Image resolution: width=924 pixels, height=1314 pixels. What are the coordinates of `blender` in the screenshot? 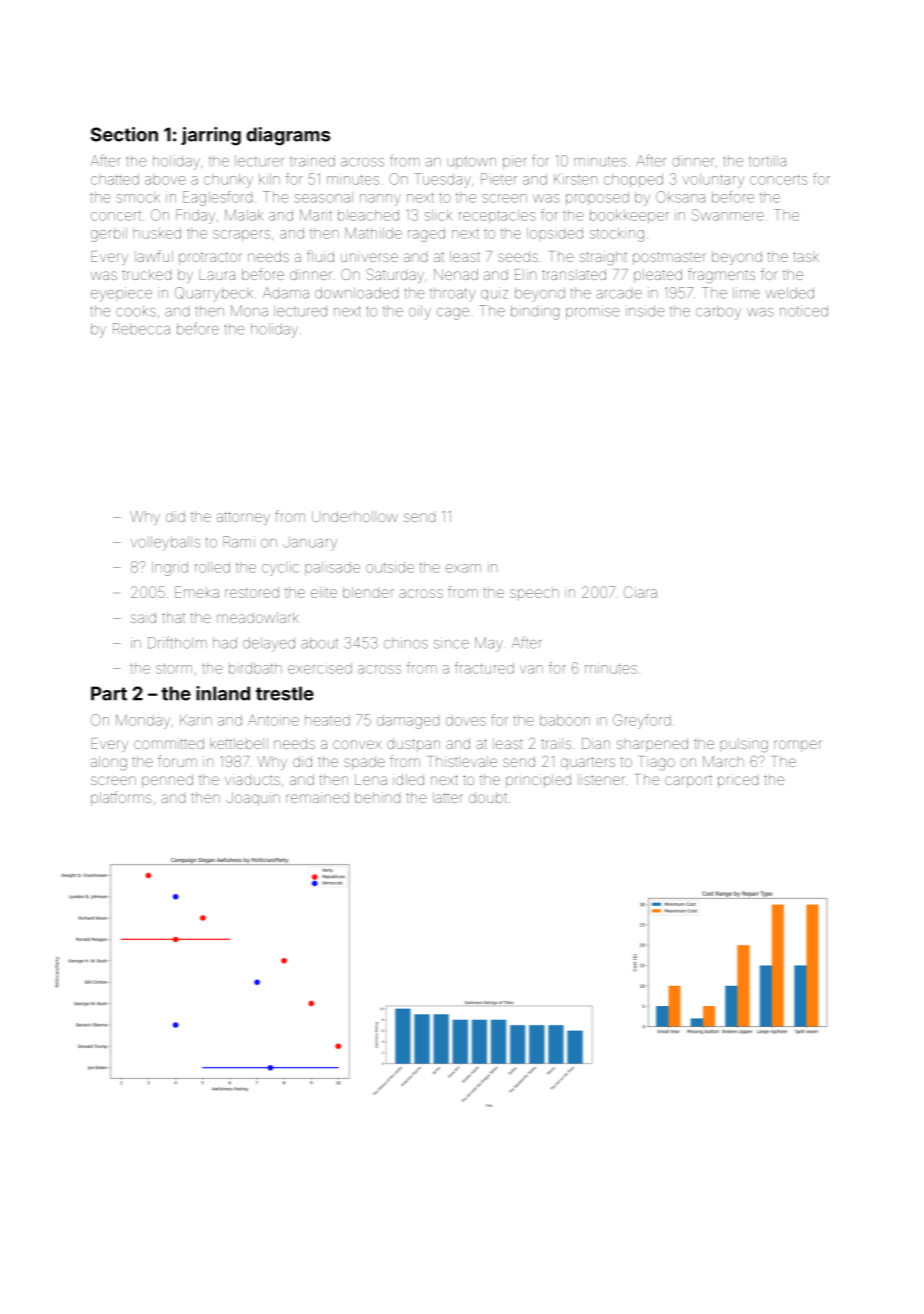 It's located at (368, 592).
